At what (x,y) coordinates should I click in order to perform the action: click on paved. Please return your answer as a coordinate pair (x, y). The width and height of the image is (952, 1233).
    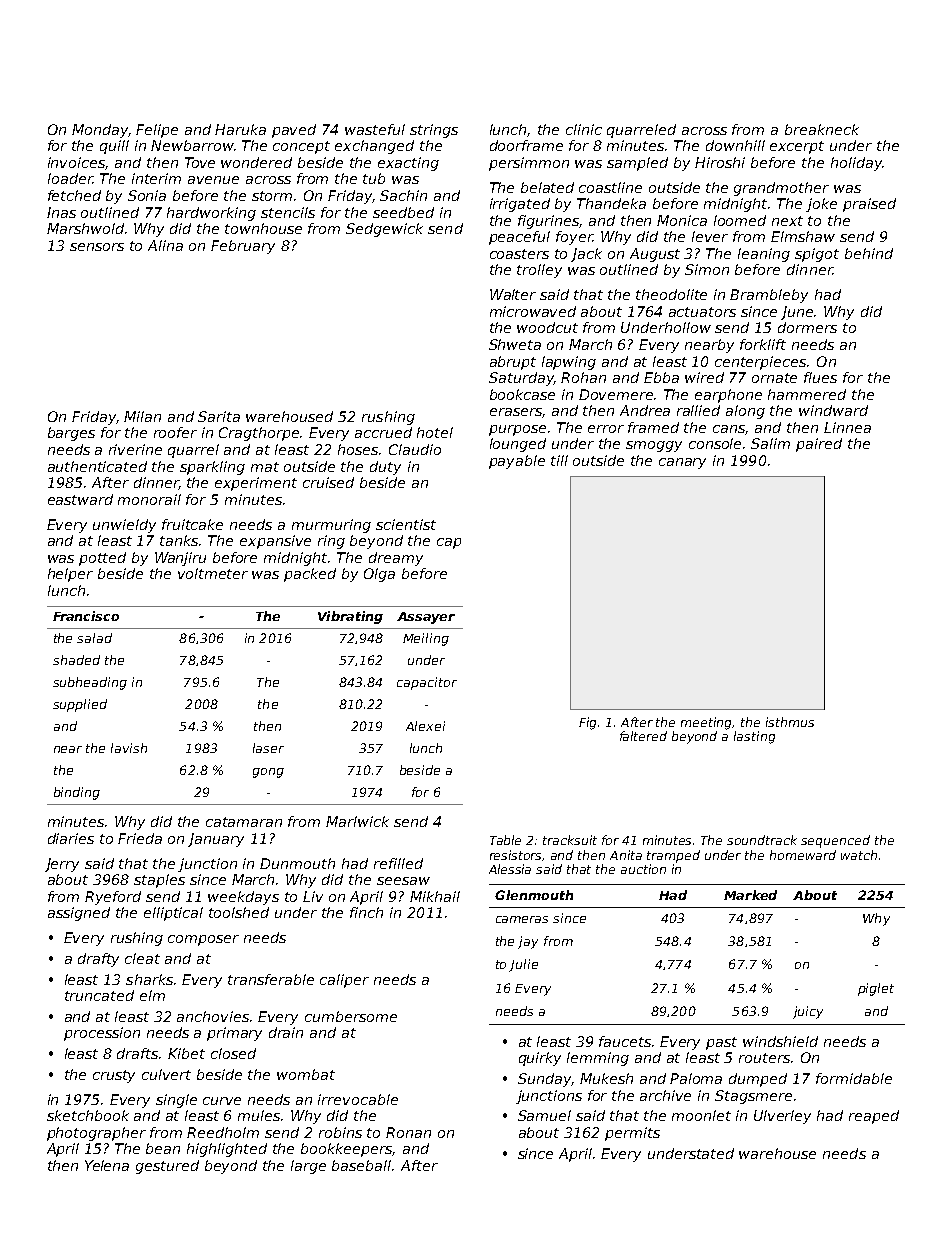
    Looking at the image, I should click on (294, 131).
